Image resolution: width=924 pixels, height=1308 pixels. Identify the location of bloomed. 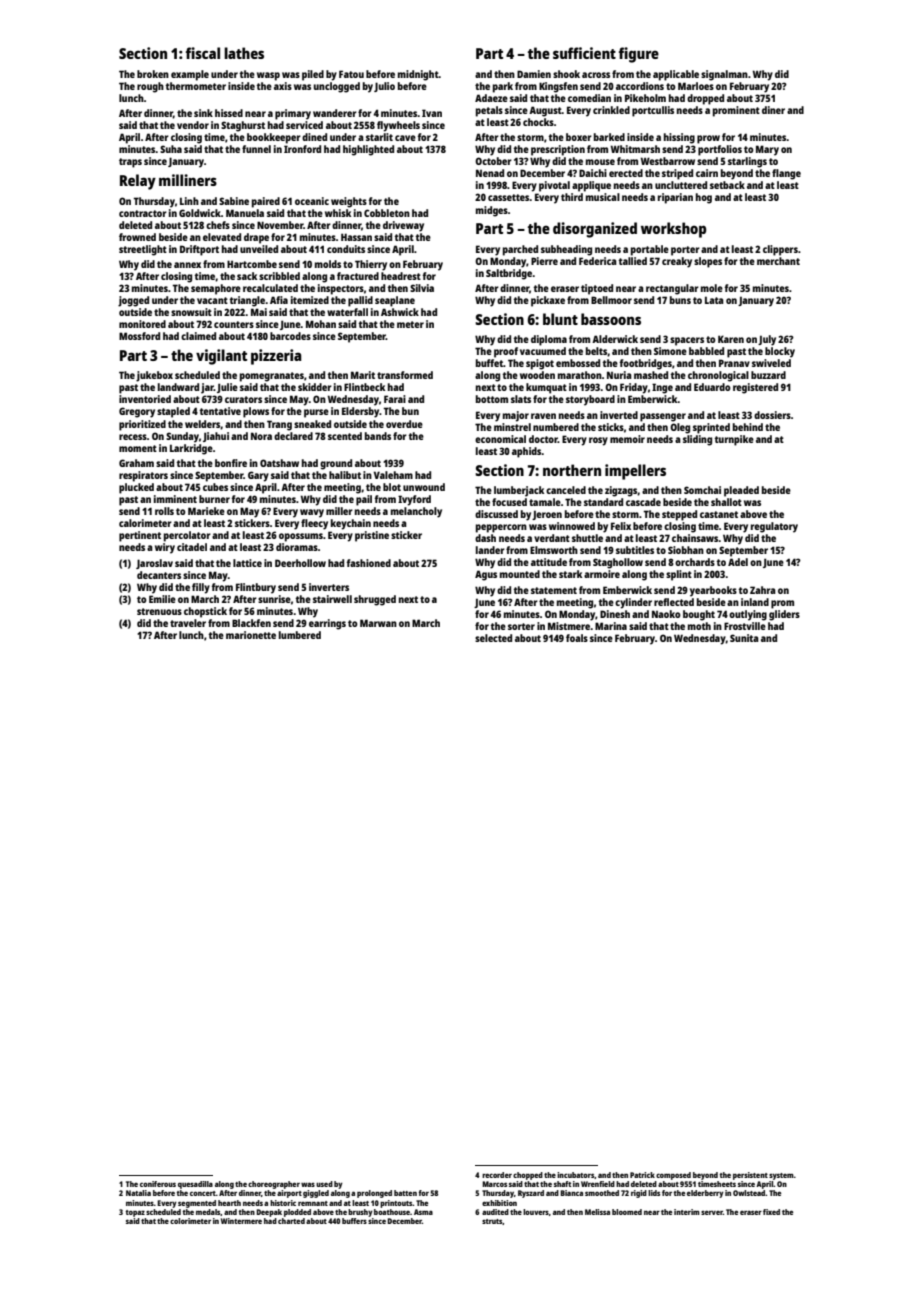
(627, 1212).
